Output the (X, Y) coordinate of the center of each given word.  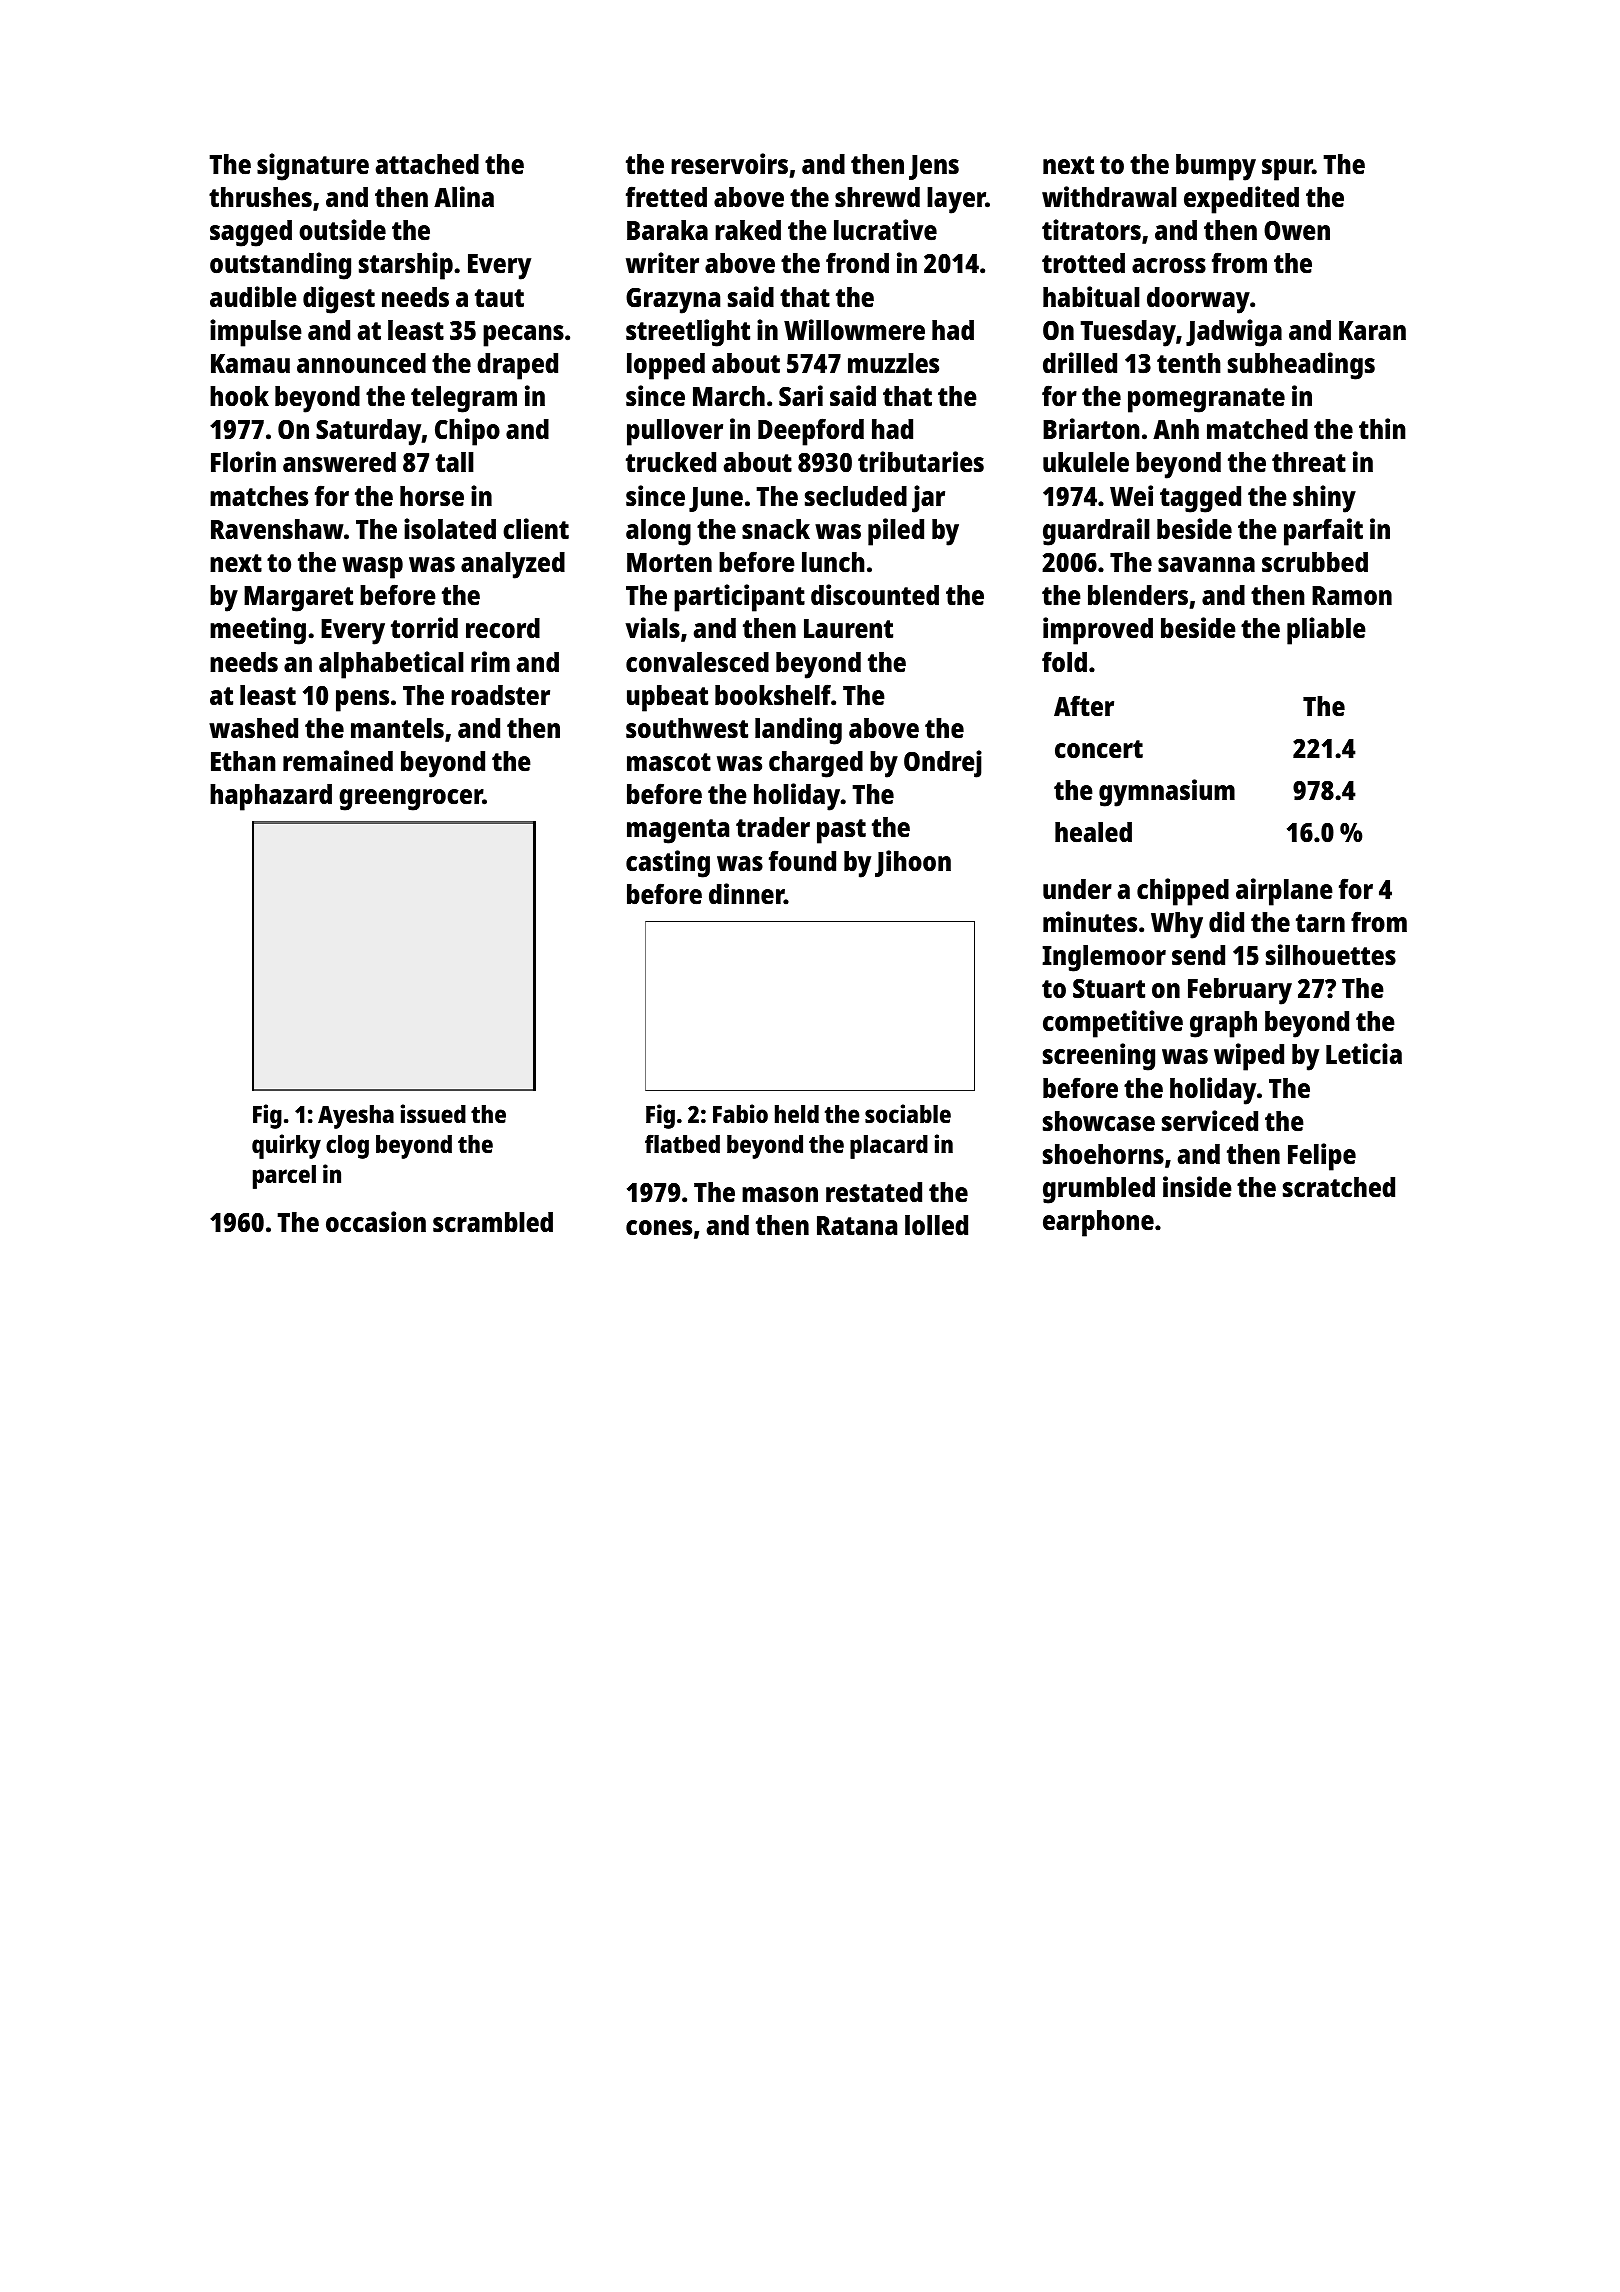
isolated (450, 528)
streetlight (688, 333)
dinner (746, 893)
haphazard (271, 797)
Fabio (740, 1113)
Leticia (1364, 1053)
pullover (675, 432)
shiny (1324, 499)
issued (433, 1113)
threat (1309, 462)
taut (499, 298)
